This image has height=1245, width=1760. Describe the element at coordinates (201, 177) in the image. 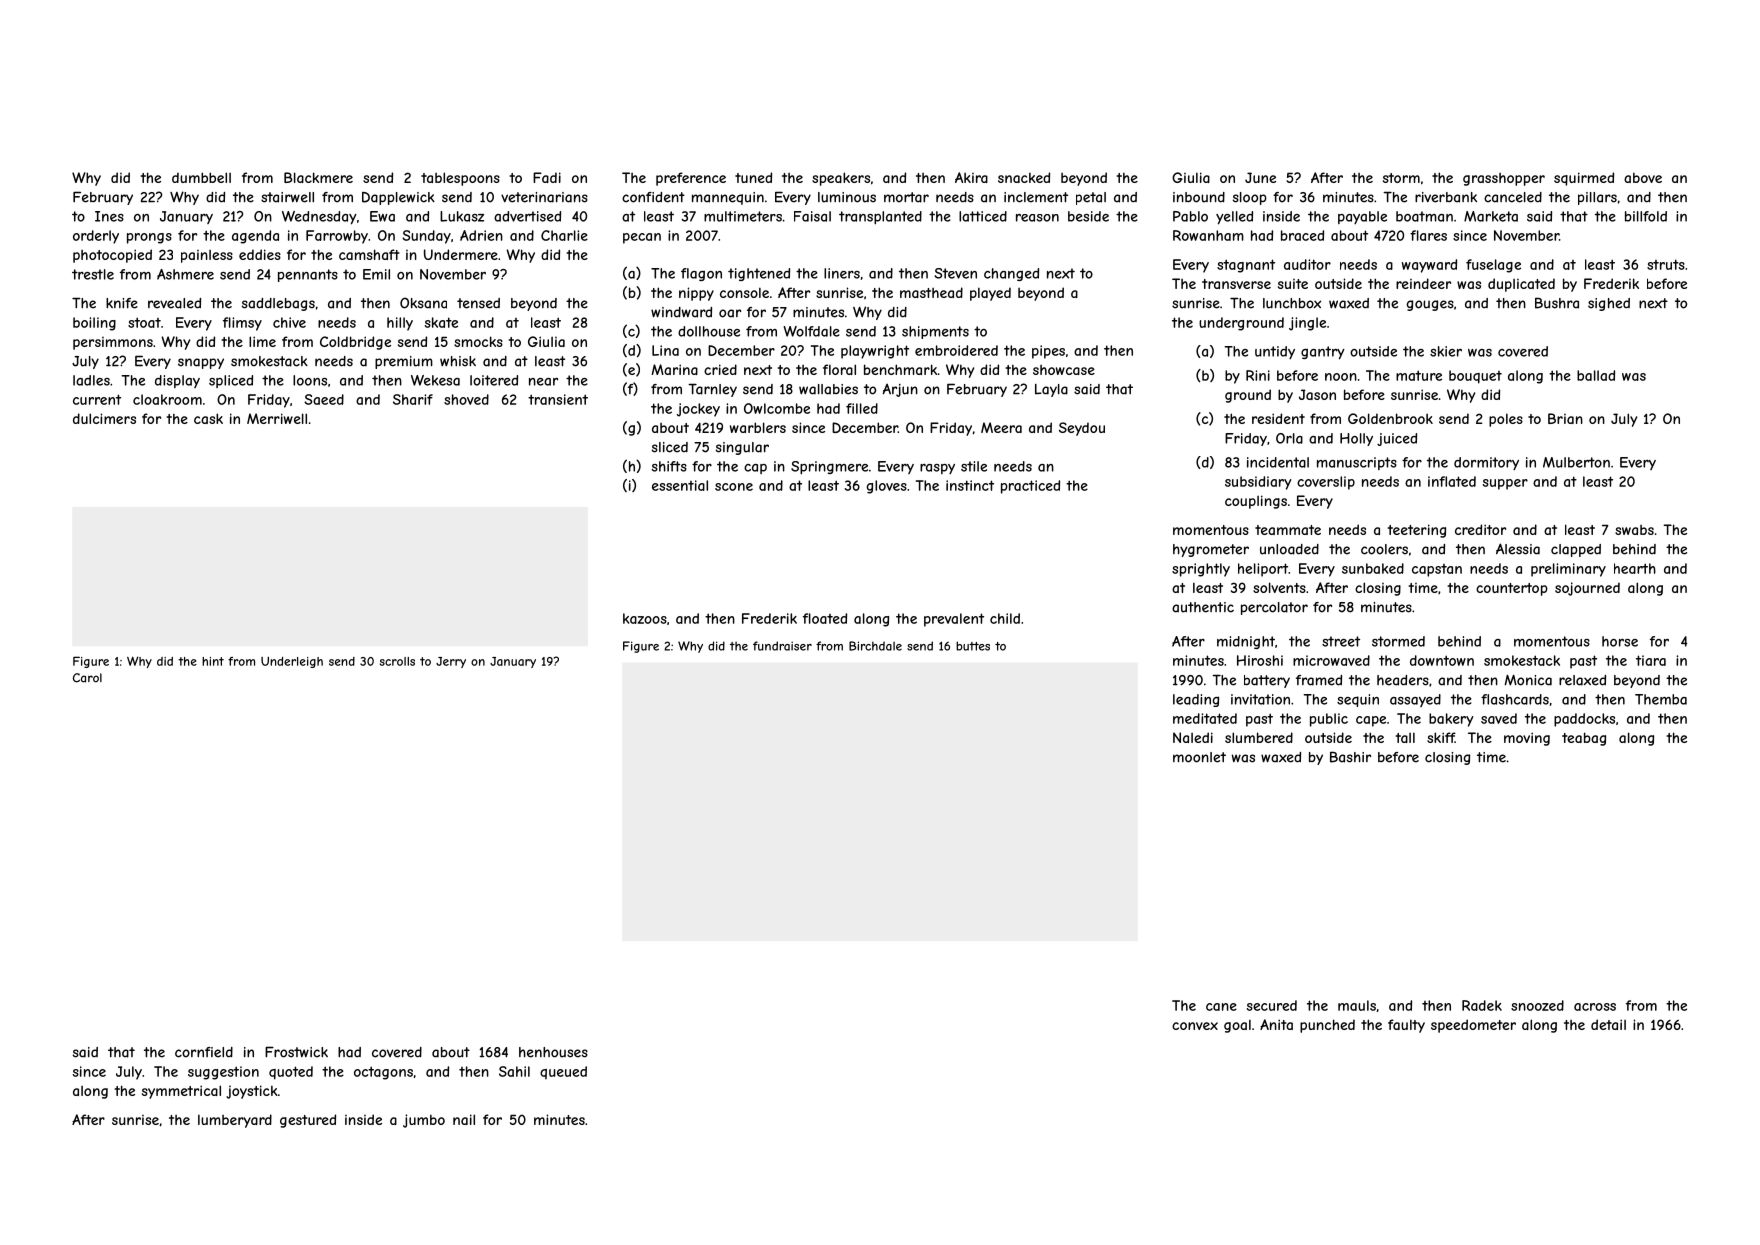

I see `dumbbell` at that location.
